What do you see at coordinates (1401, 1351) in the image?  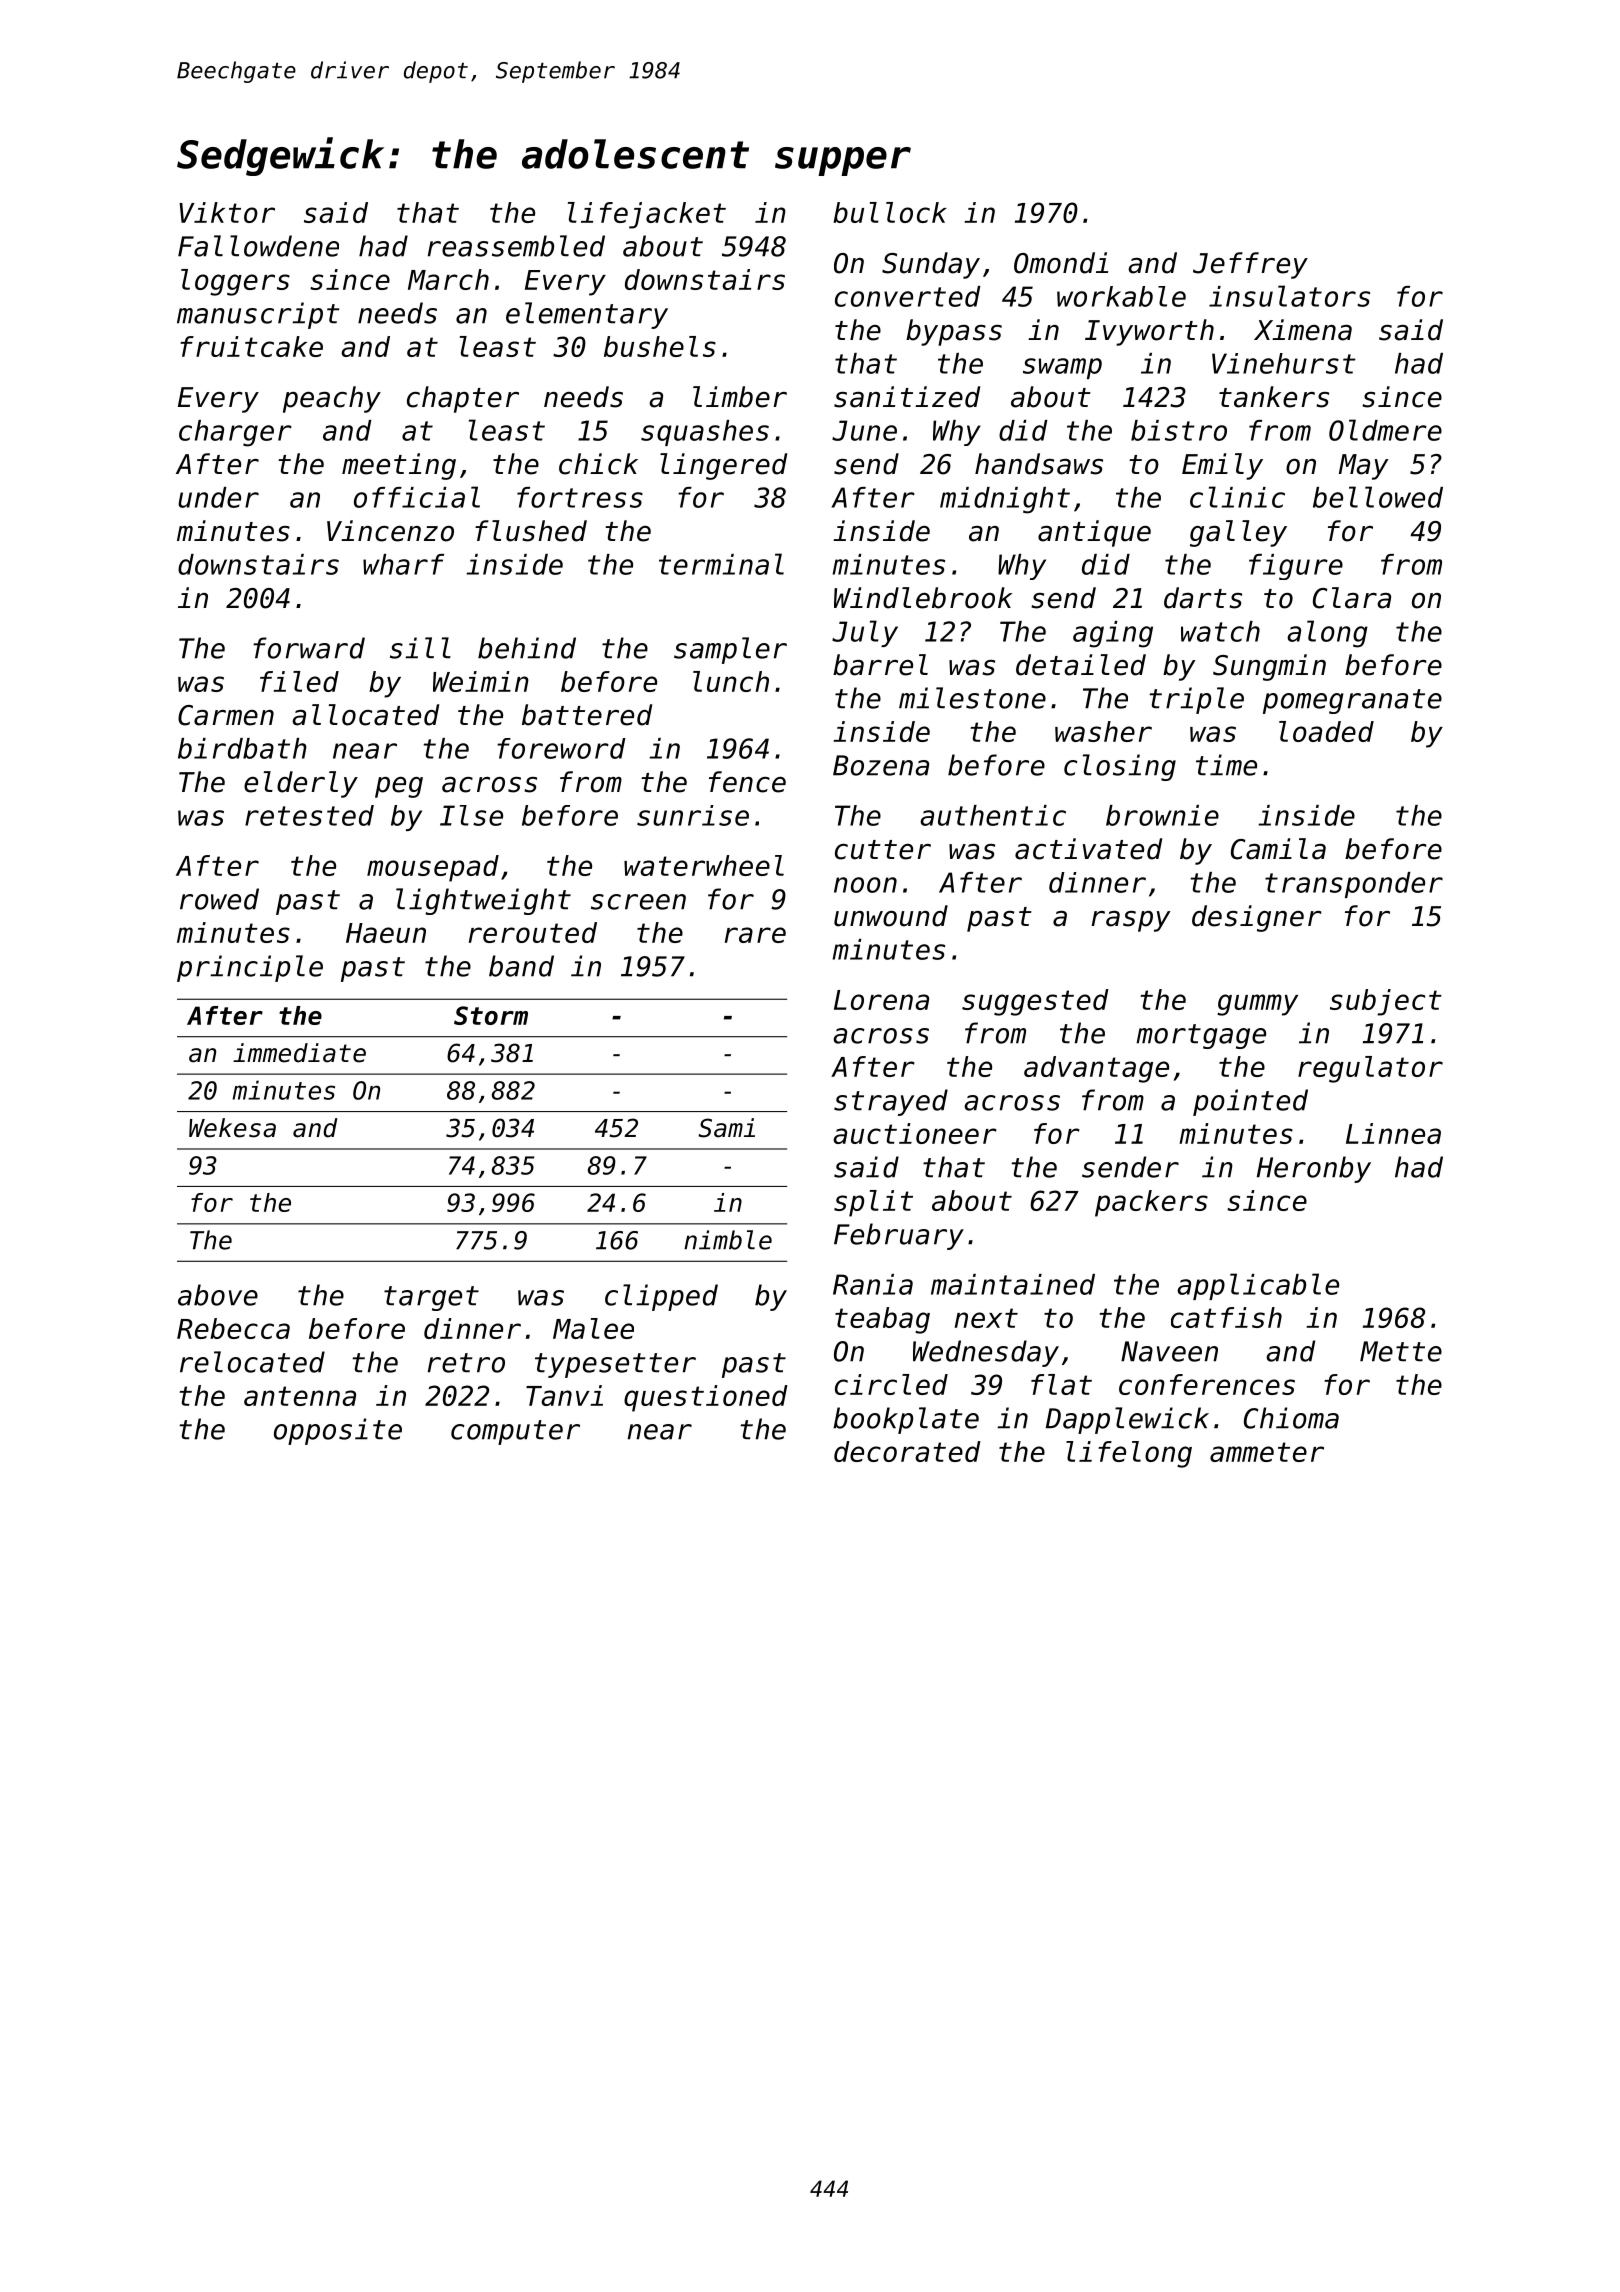 I see `Mette` at bounding box center [1401, 1351].
